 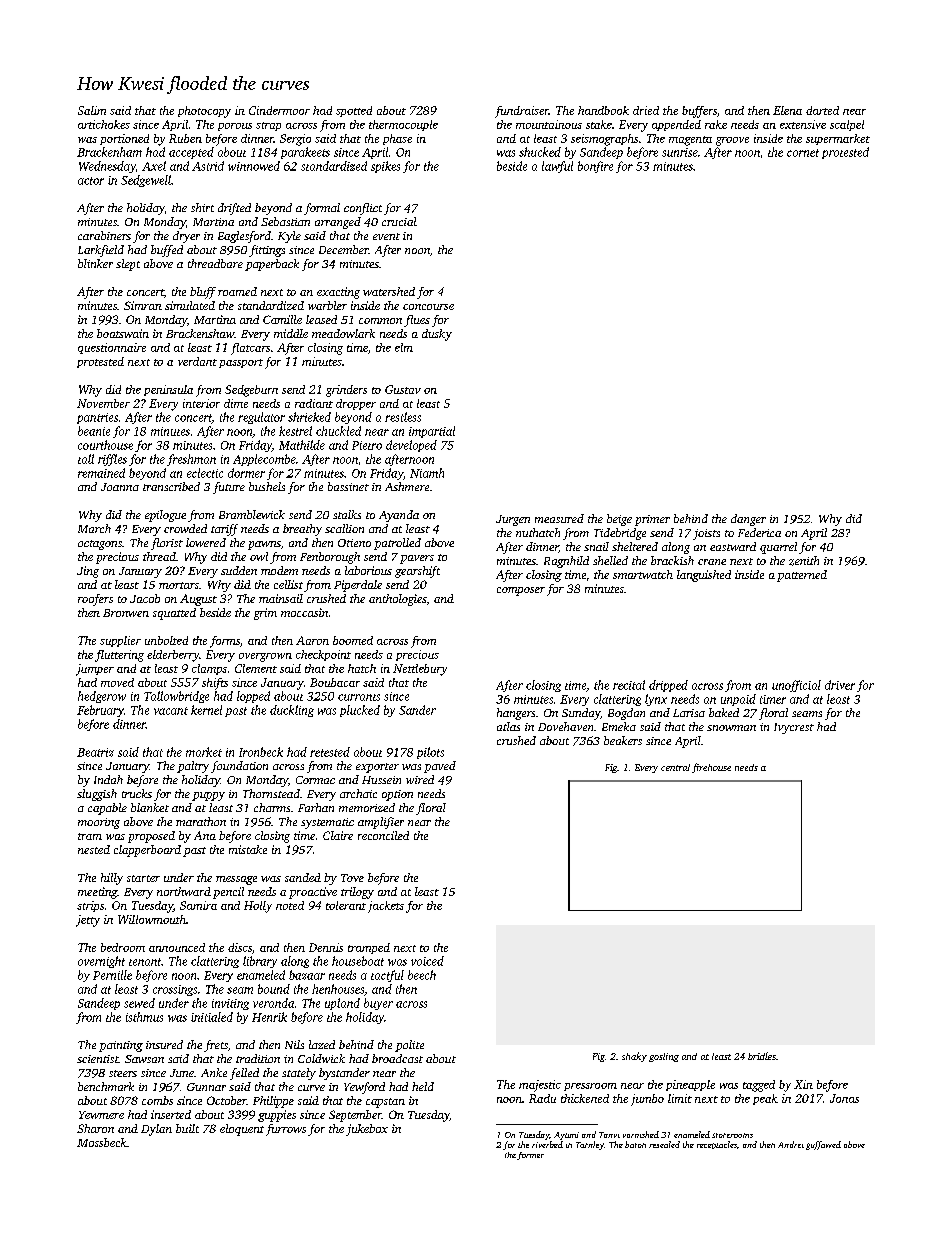 What do you see at coordinates (652, 520) in the screenshot?
I see `primer` at bounding box center [652, 520].
